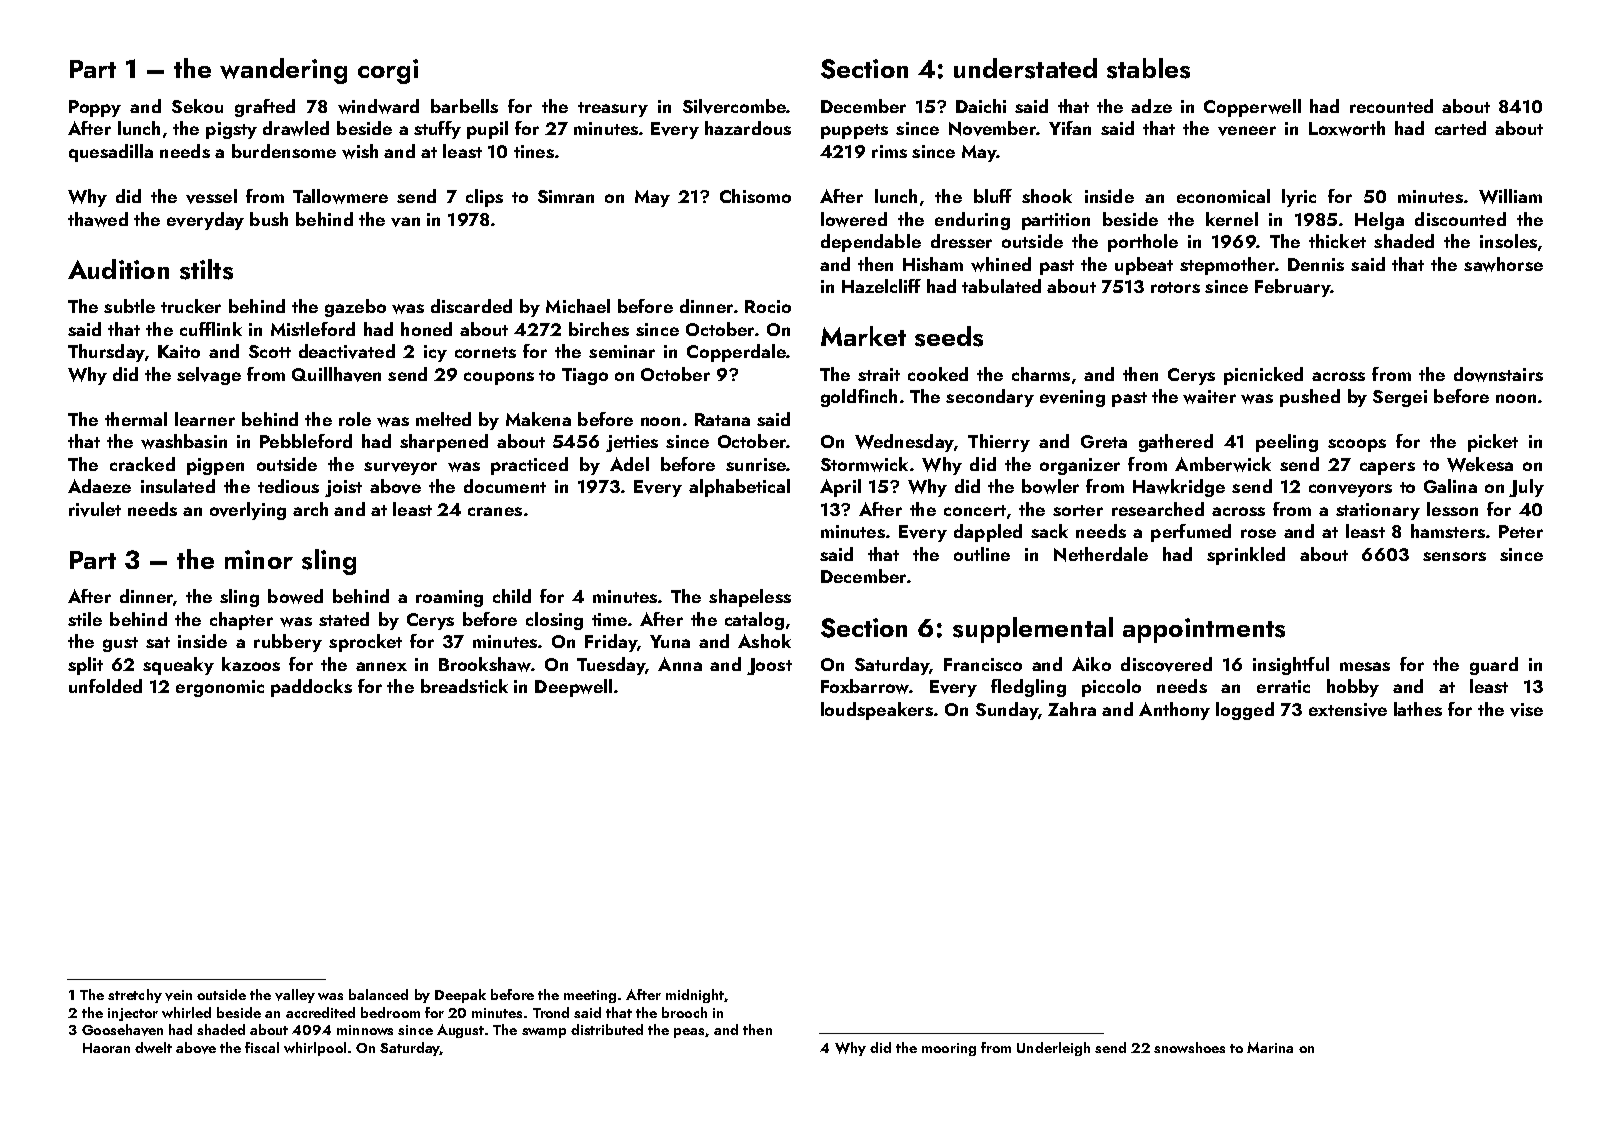 The height and width of the page is (1139, 1611). I want to click on Copperwell, so click(1252, 108).
